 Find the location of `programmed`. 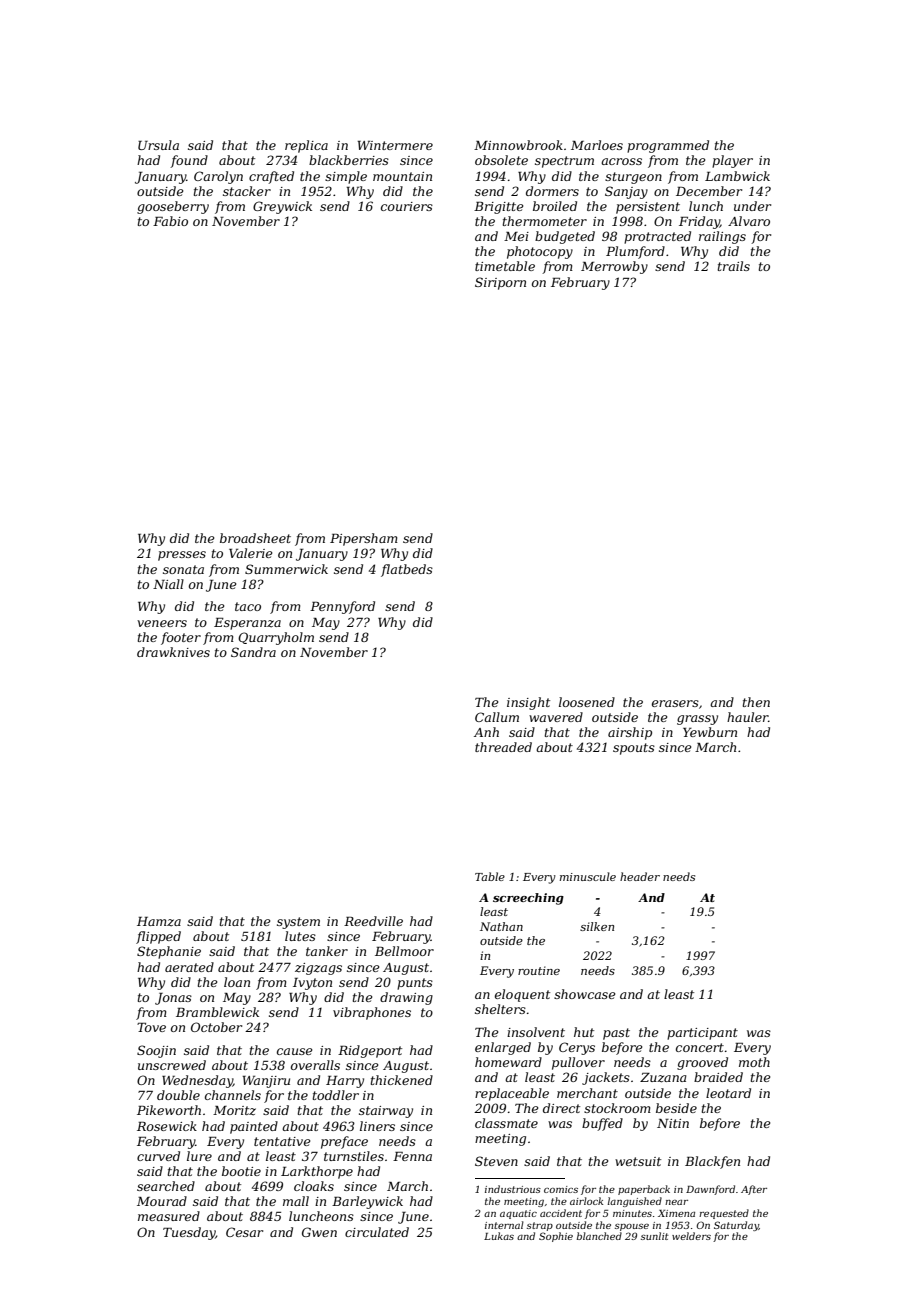

programmed is located at coordinates (668, 146).
